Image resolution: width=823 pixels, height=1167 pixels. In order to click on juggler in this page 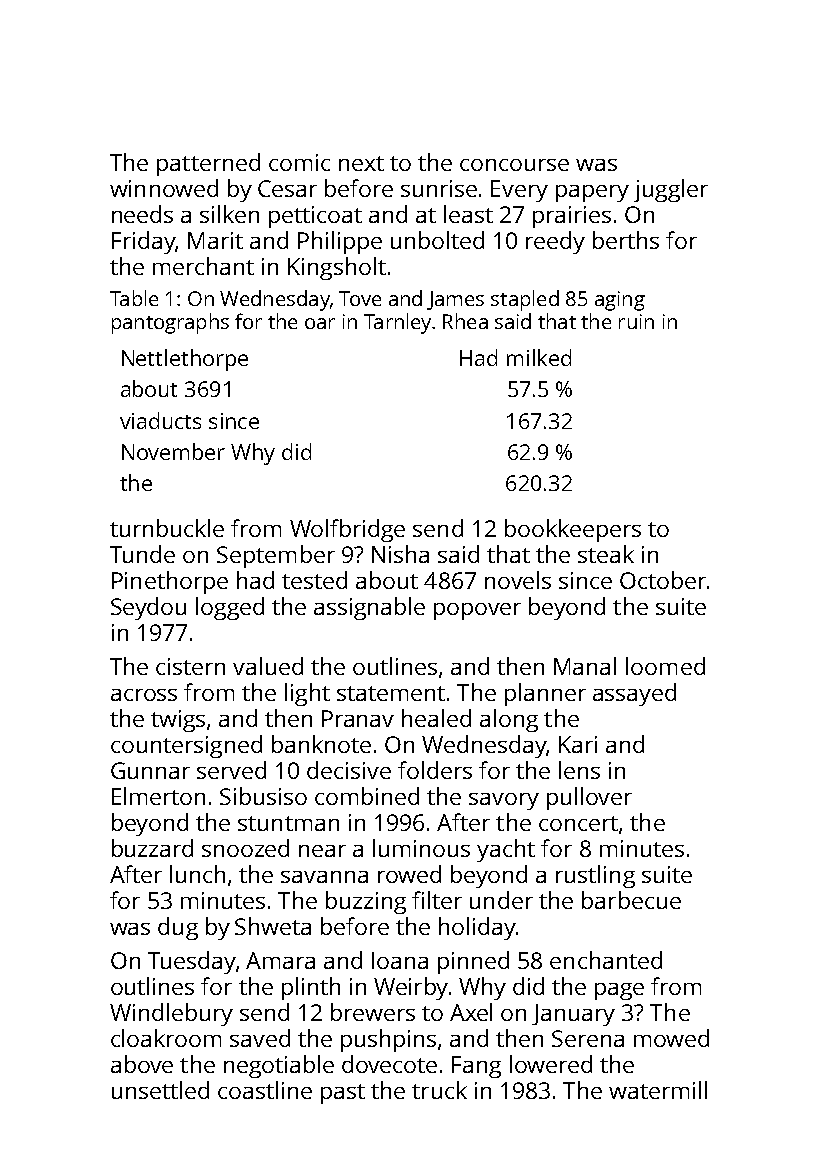, I will do `click(671, 190)`.
